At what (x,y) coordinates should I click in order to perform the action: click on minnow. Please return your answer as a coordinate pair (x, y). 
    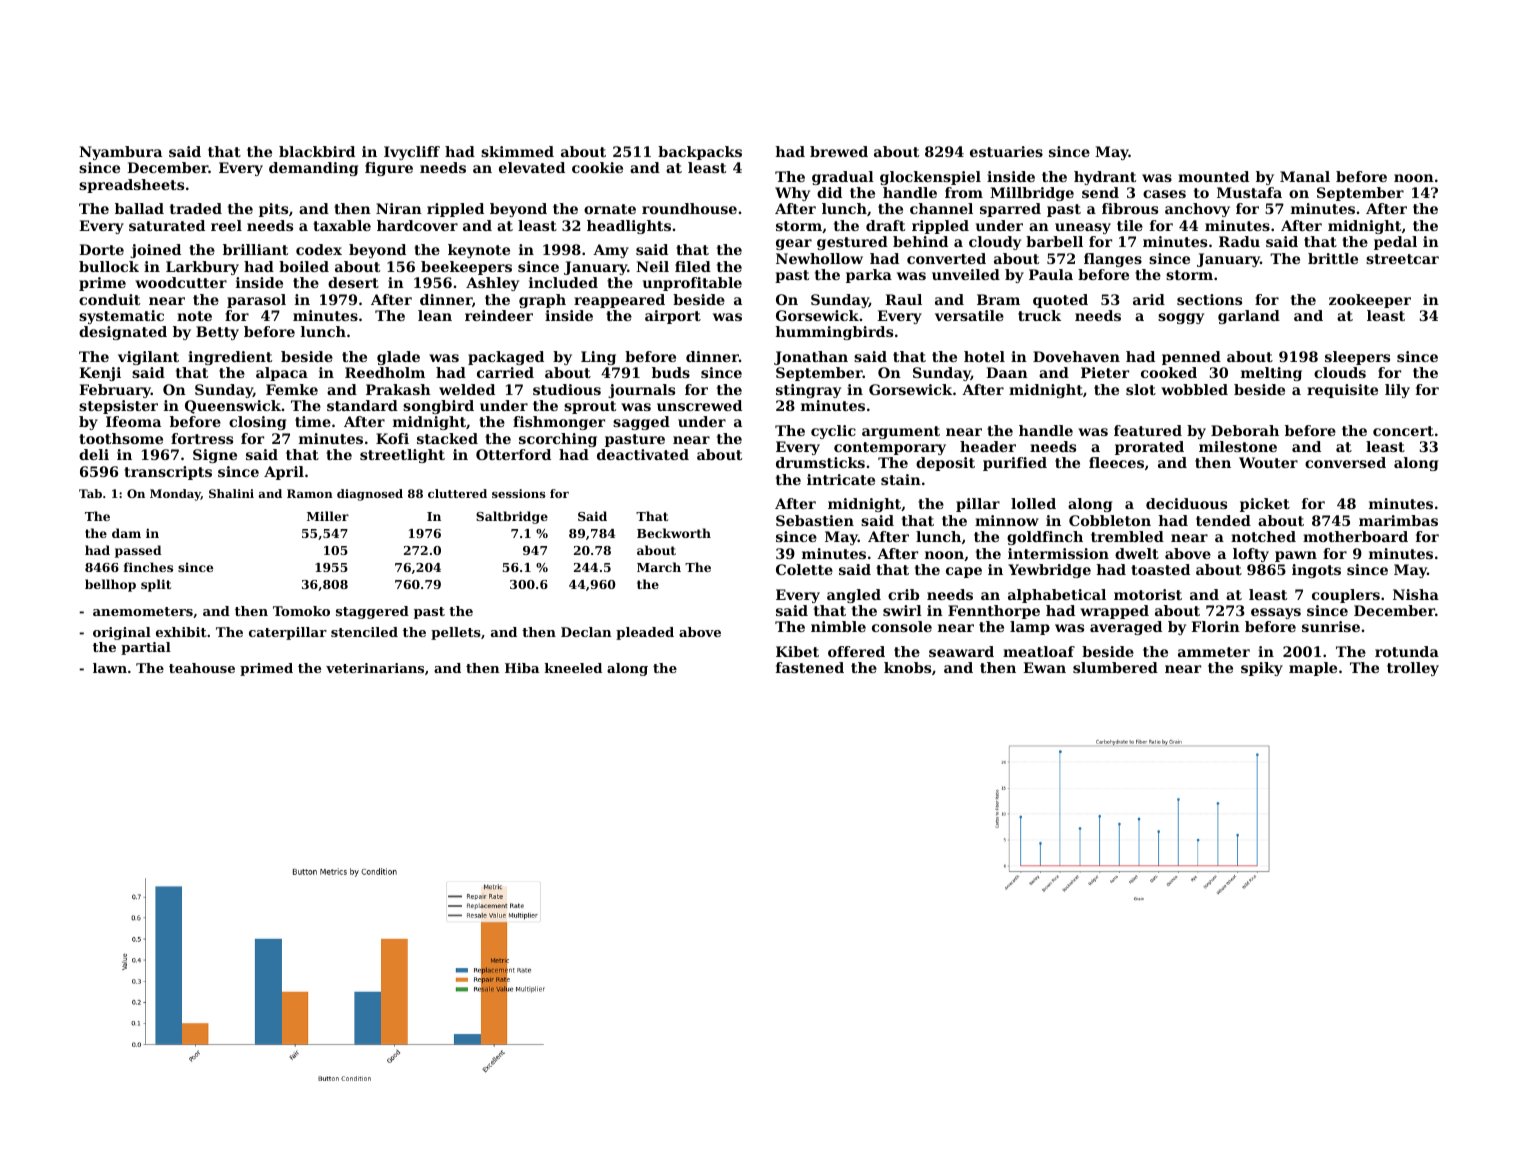
    Looking at the image, I should click on (1007, 520).
